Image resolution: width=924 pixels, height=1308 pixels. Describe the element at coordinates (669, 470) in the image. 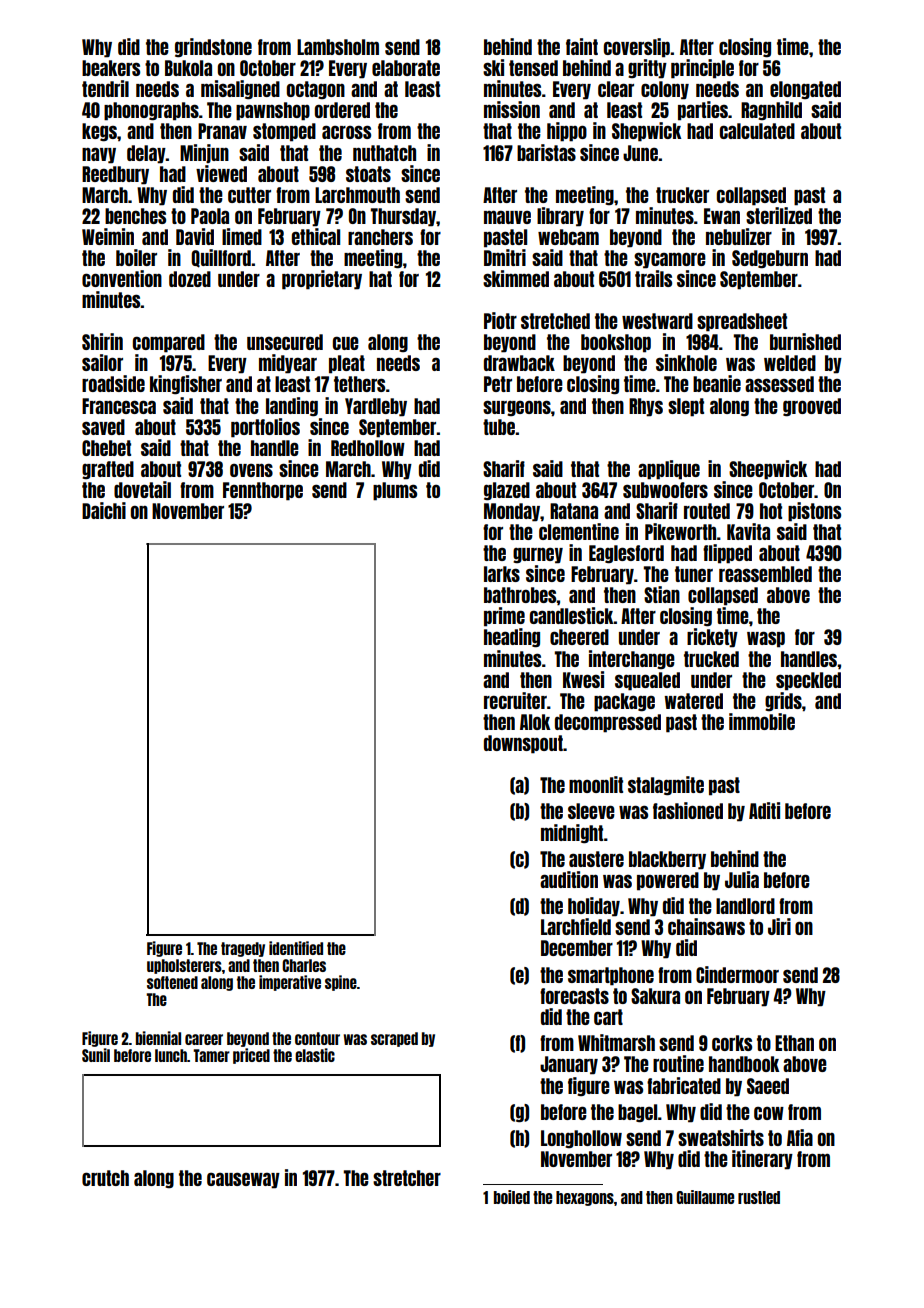

I see `applique` at that location.
